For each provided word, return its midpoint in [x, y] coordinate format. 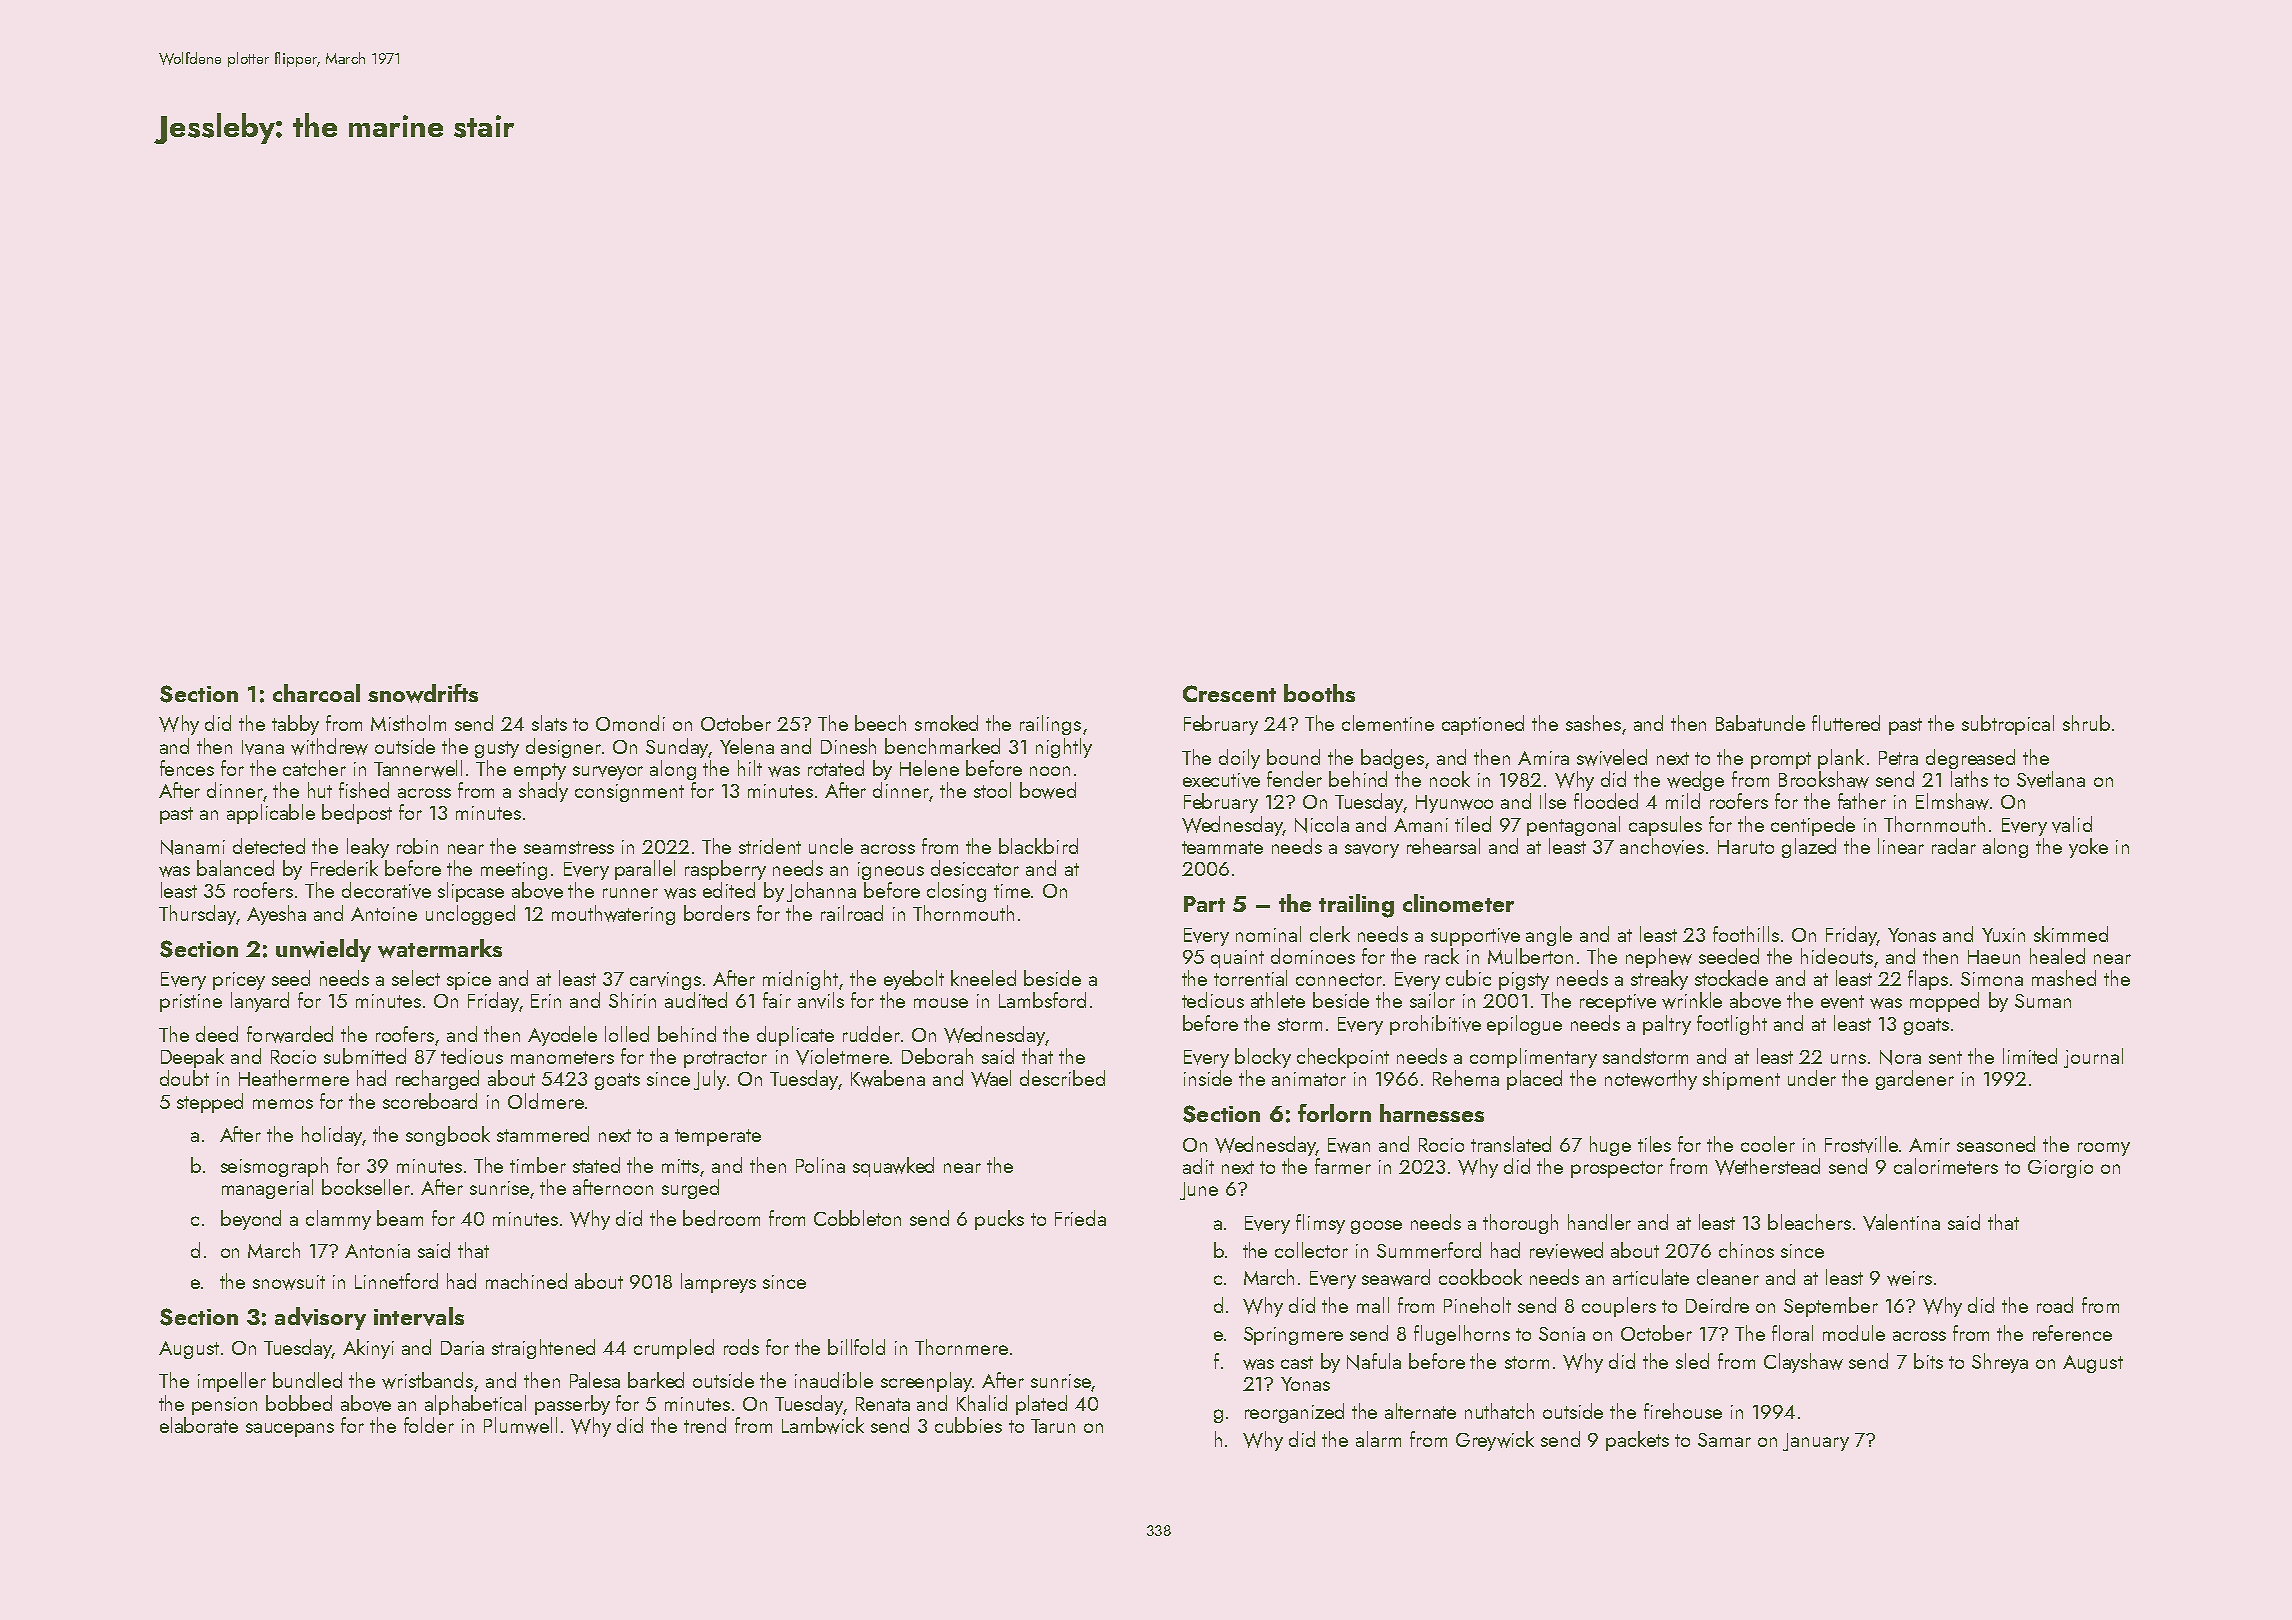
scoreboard [430, 1101]
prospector [1617, 1169]
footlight [1732, 1025]
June [1199, 1191]
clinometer [1458, 903]
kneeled [983, 978]
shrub [2086, 723]
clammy [338, 1220]
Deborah [937, 1056]
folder [429, 1425]
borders [717, 913]
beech [880, 723]
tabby [295, 725]
